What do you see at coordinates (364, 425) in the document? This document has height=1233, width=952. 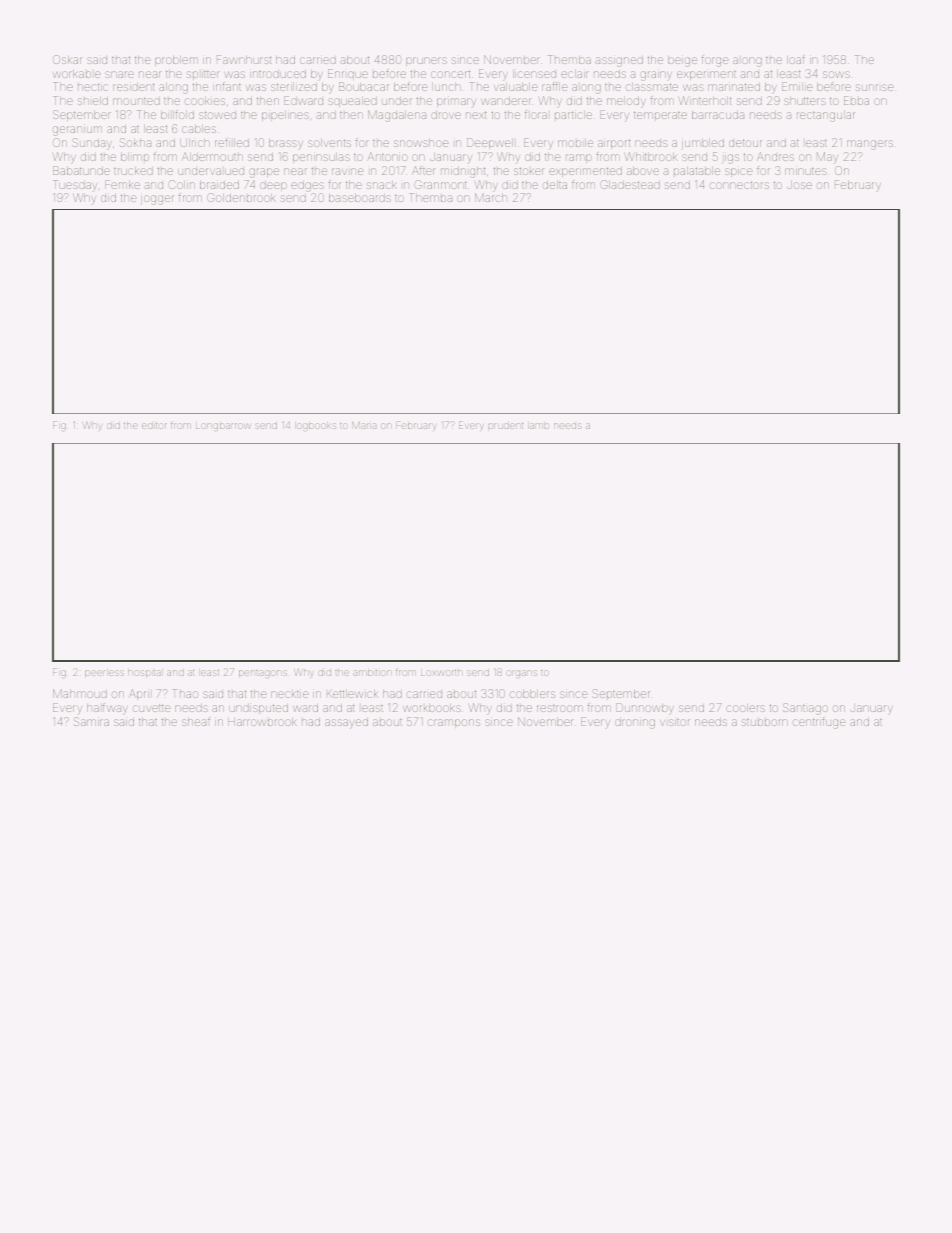 I see `Maria` at bounding box center [364, 425].
